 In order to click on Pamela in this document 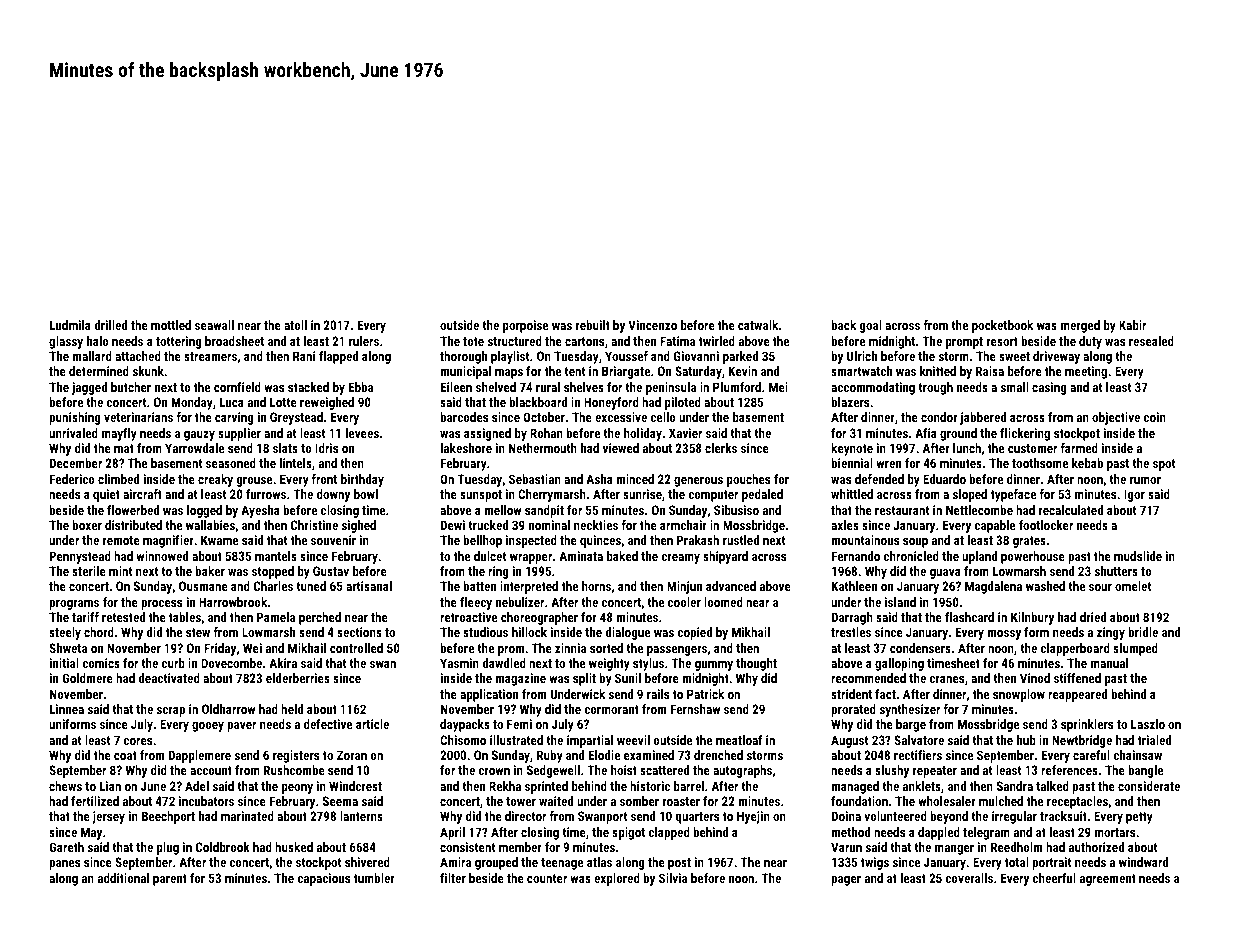, I will do `click(276, 617)`.
